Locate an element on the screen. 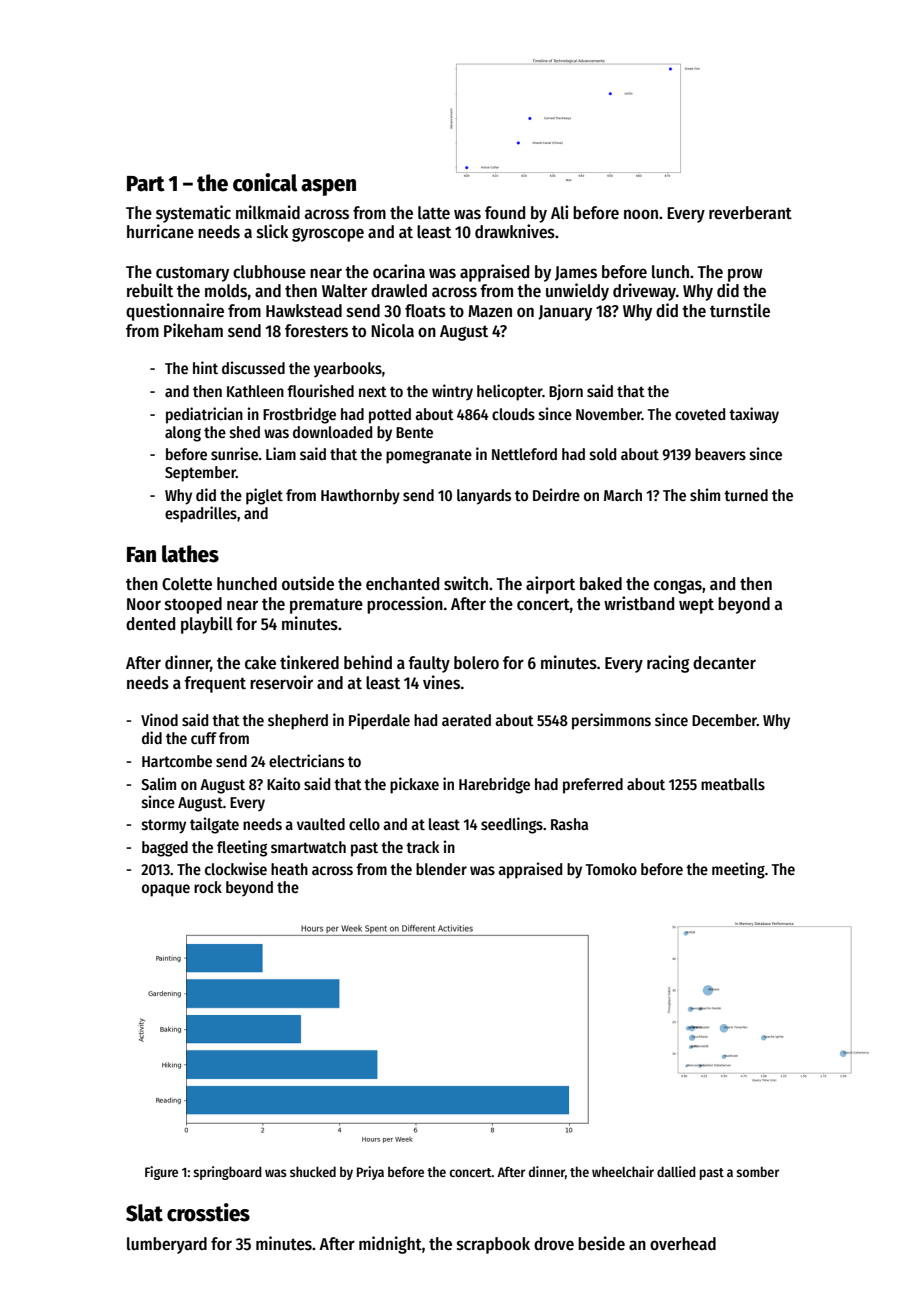  taxiway is located at coordinates (754, 415).
